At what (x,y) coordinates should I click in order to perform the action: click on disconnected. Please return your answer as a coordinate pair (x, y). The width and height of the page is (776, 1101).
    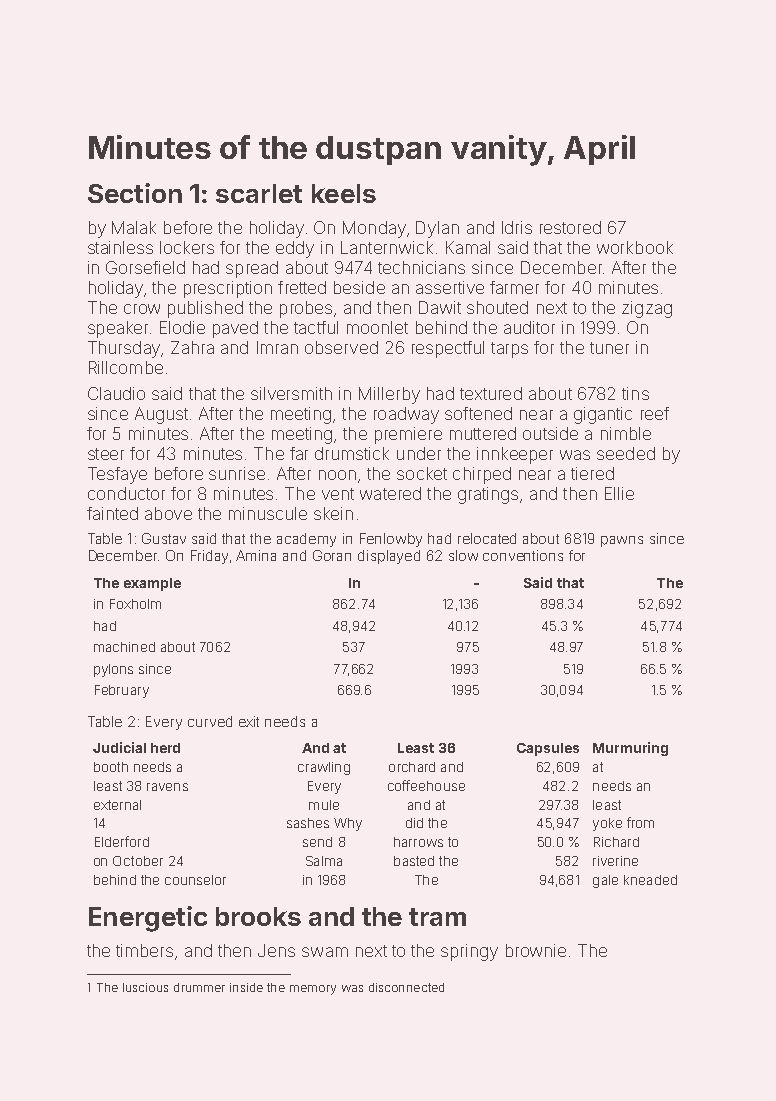
    Looking at the image, I should click on (406, 987).
